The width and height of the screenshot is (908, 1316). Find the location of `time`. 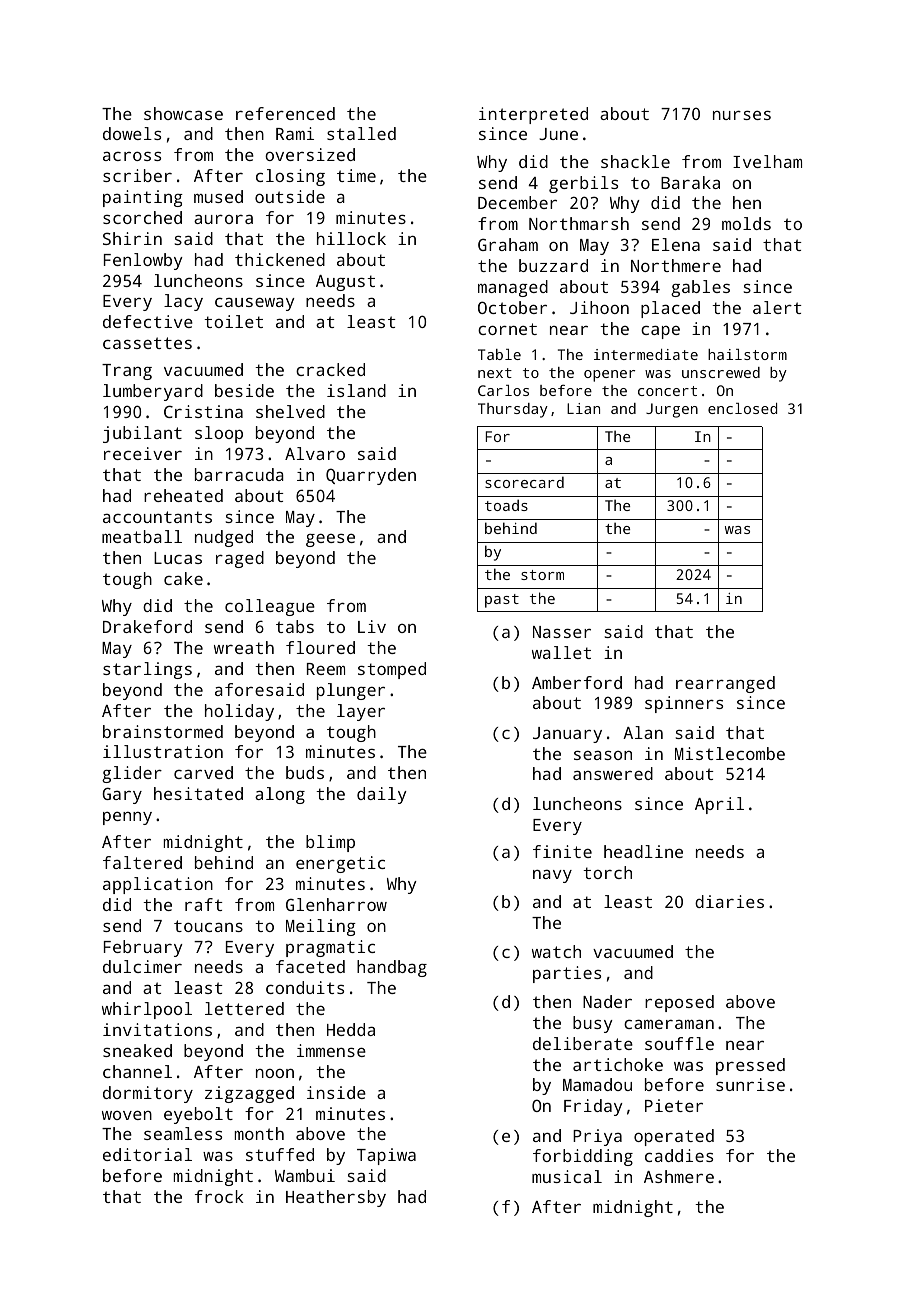

time is located at coordinates (356, 175).
